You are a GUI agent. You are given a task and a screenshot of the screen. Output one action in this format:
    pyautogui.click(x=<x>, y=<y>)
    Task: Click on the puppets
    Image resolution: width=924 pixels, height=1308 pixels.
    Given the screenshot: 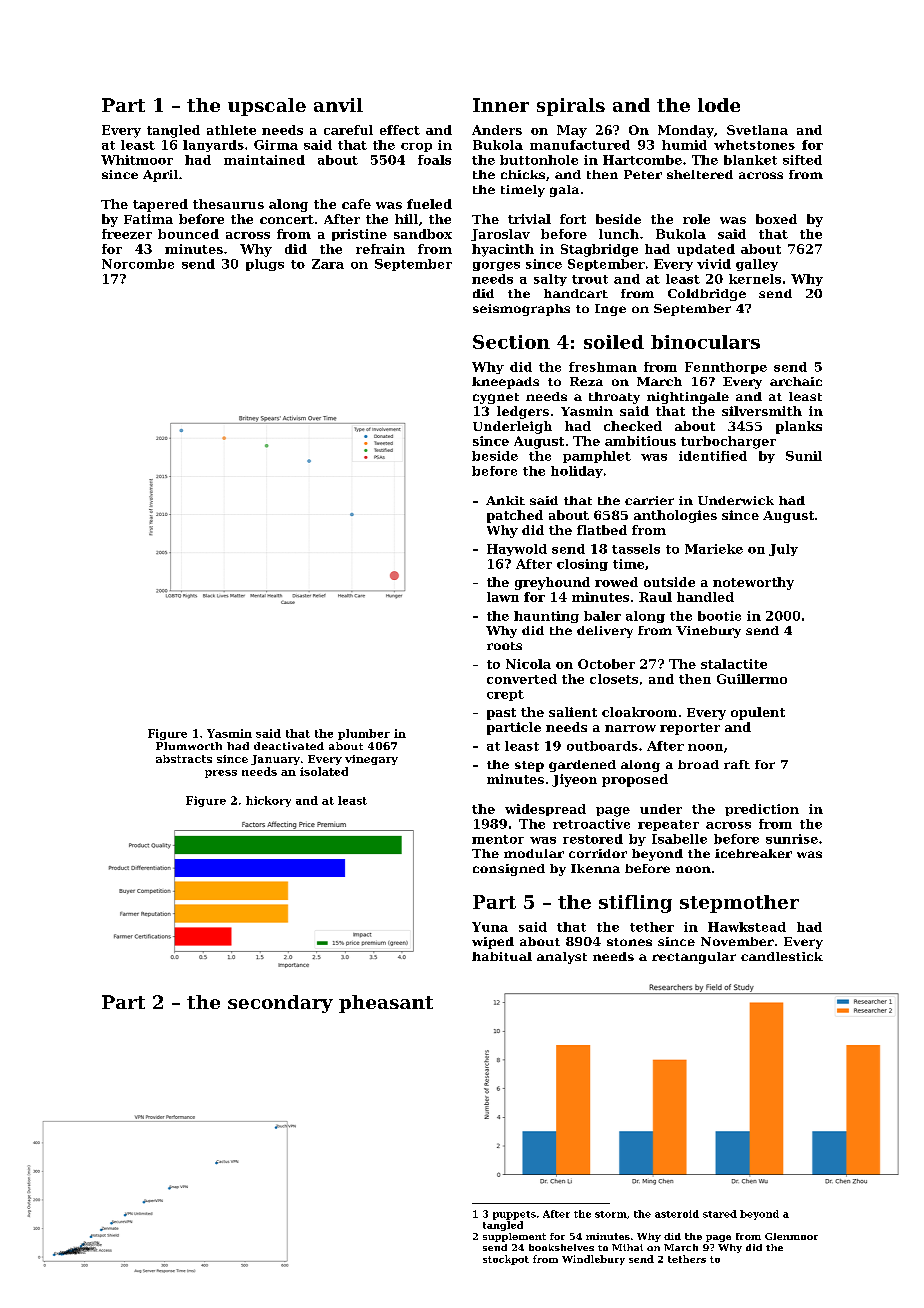 What is the action you would take?
    pyautogui.click(x=514, y=1215)
